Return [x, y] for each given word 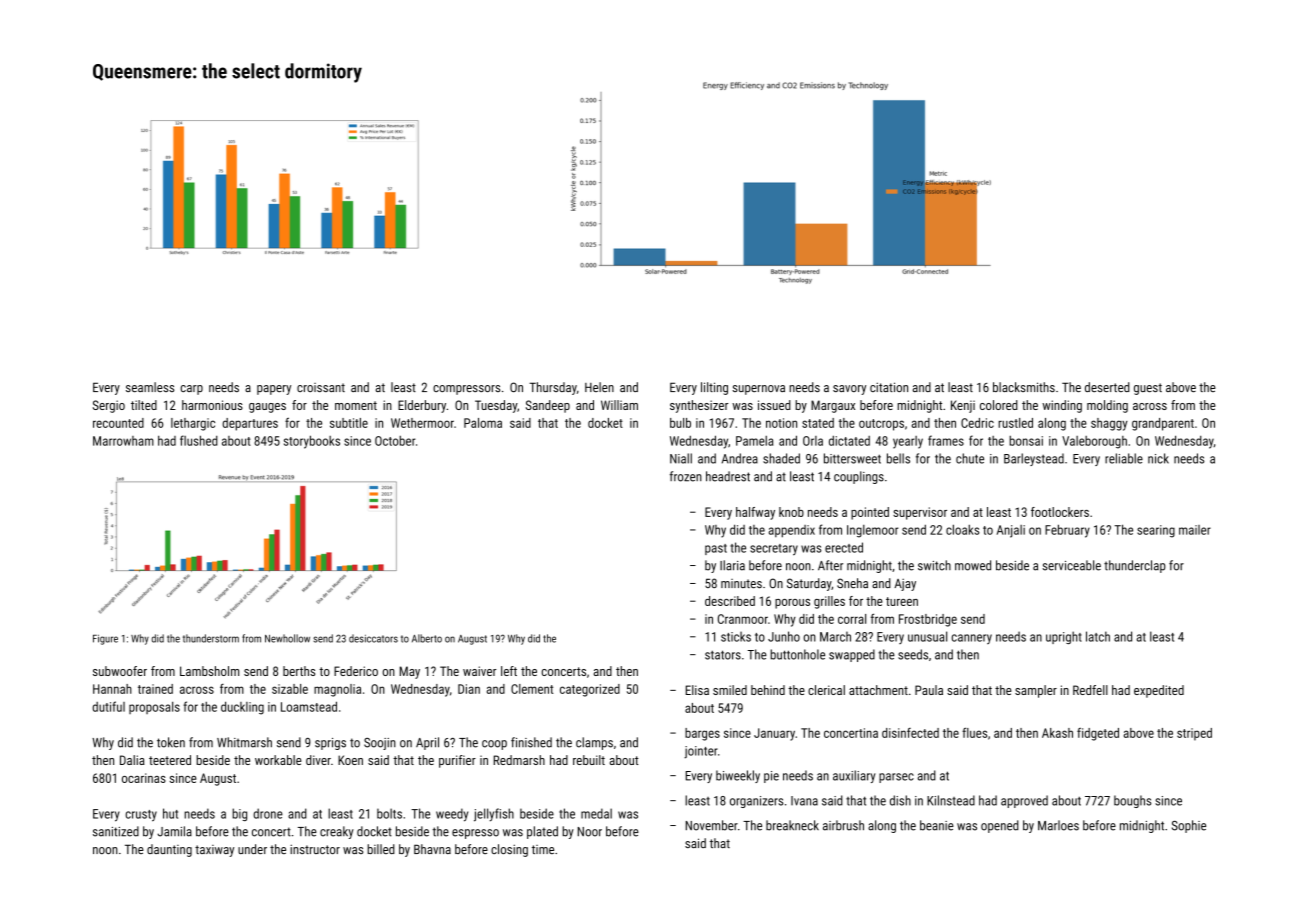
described [730, 601]
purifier [457, 761]
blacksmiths [1024, 387]
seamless [150, 387]
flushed [199, 440]
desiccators [373, 638]
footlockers [1060, 512]
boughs [1132, 801]
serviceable [1071, 565]
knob [791, 512]
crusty [141, 816]
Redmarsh [519, 760]
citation [889, 387]
